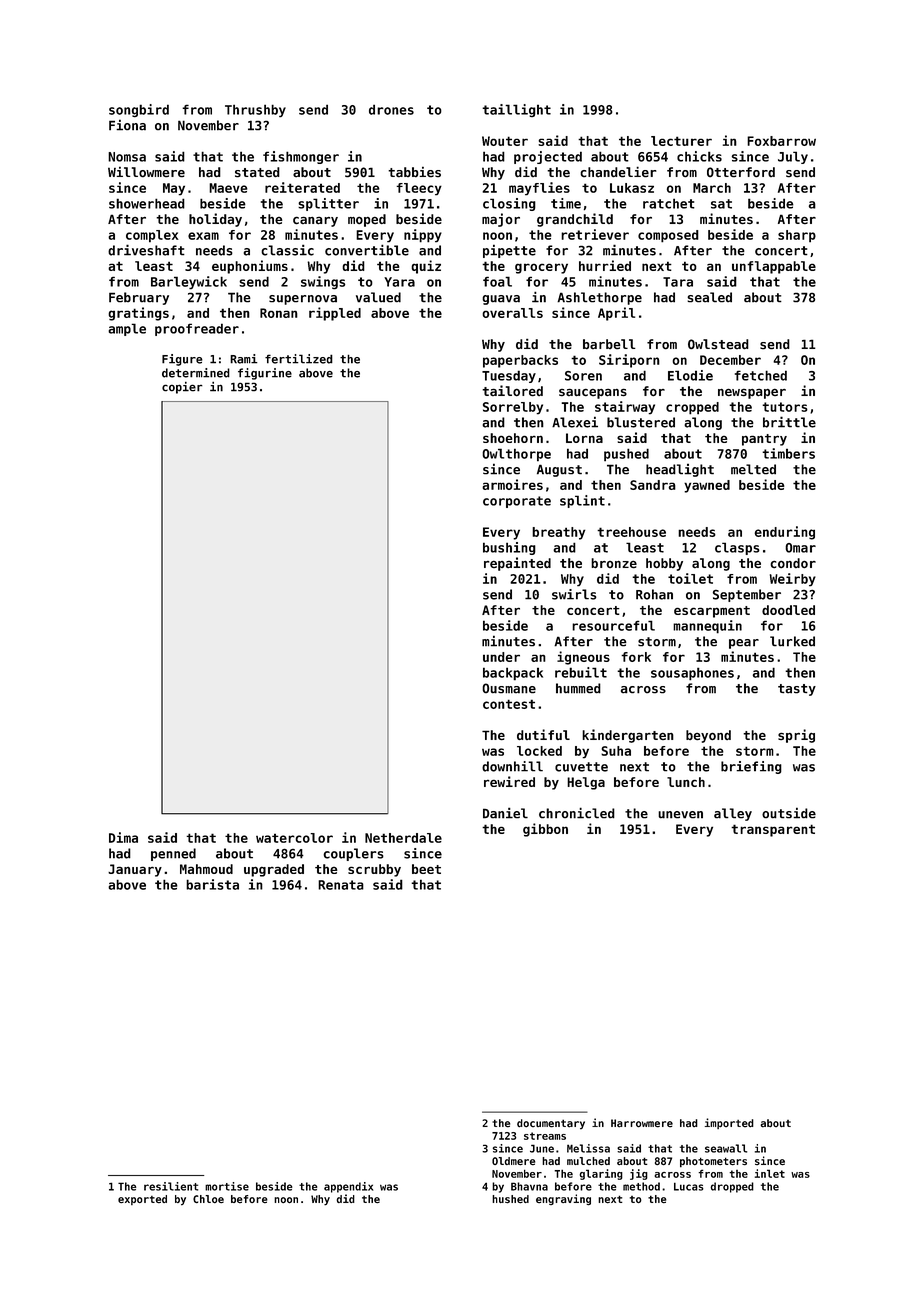 The image size is (924, 1308). Describe the element at coordinates (171, 1186) in the screenshot. I see `resilient` at that location.
